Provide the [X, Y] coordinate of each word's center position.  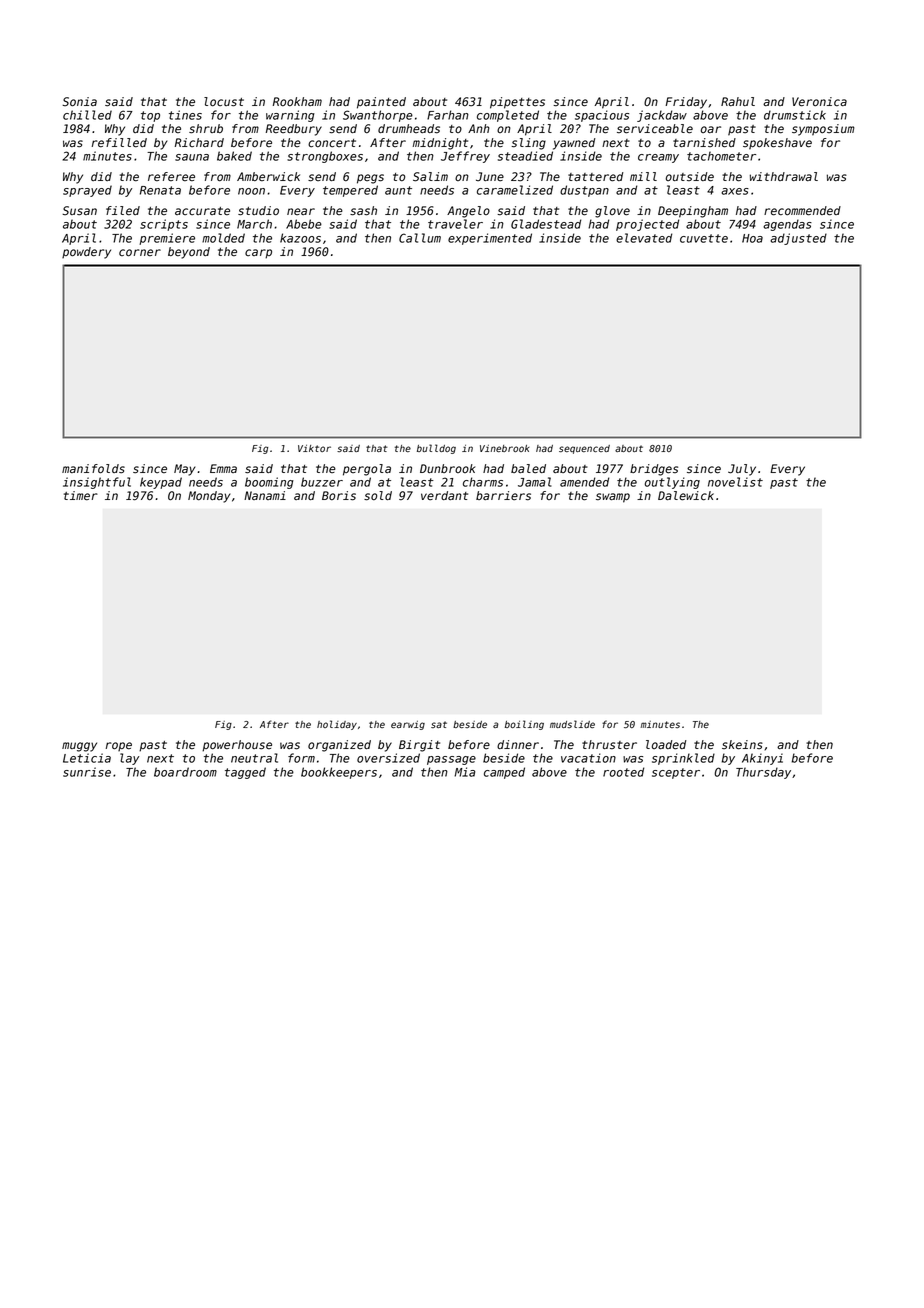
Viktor [314, 448]
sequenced [584, 449]
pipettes [517, 103]
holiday [337, 725]
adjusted [798, 239]
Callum [420, 238]
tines [185, 115]
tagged [245, 773]
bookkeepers [339, 773]
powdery [86, 253]
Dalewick [686, 496]
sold [378, 496]
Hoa [752, 238]
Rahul [738, 101]
